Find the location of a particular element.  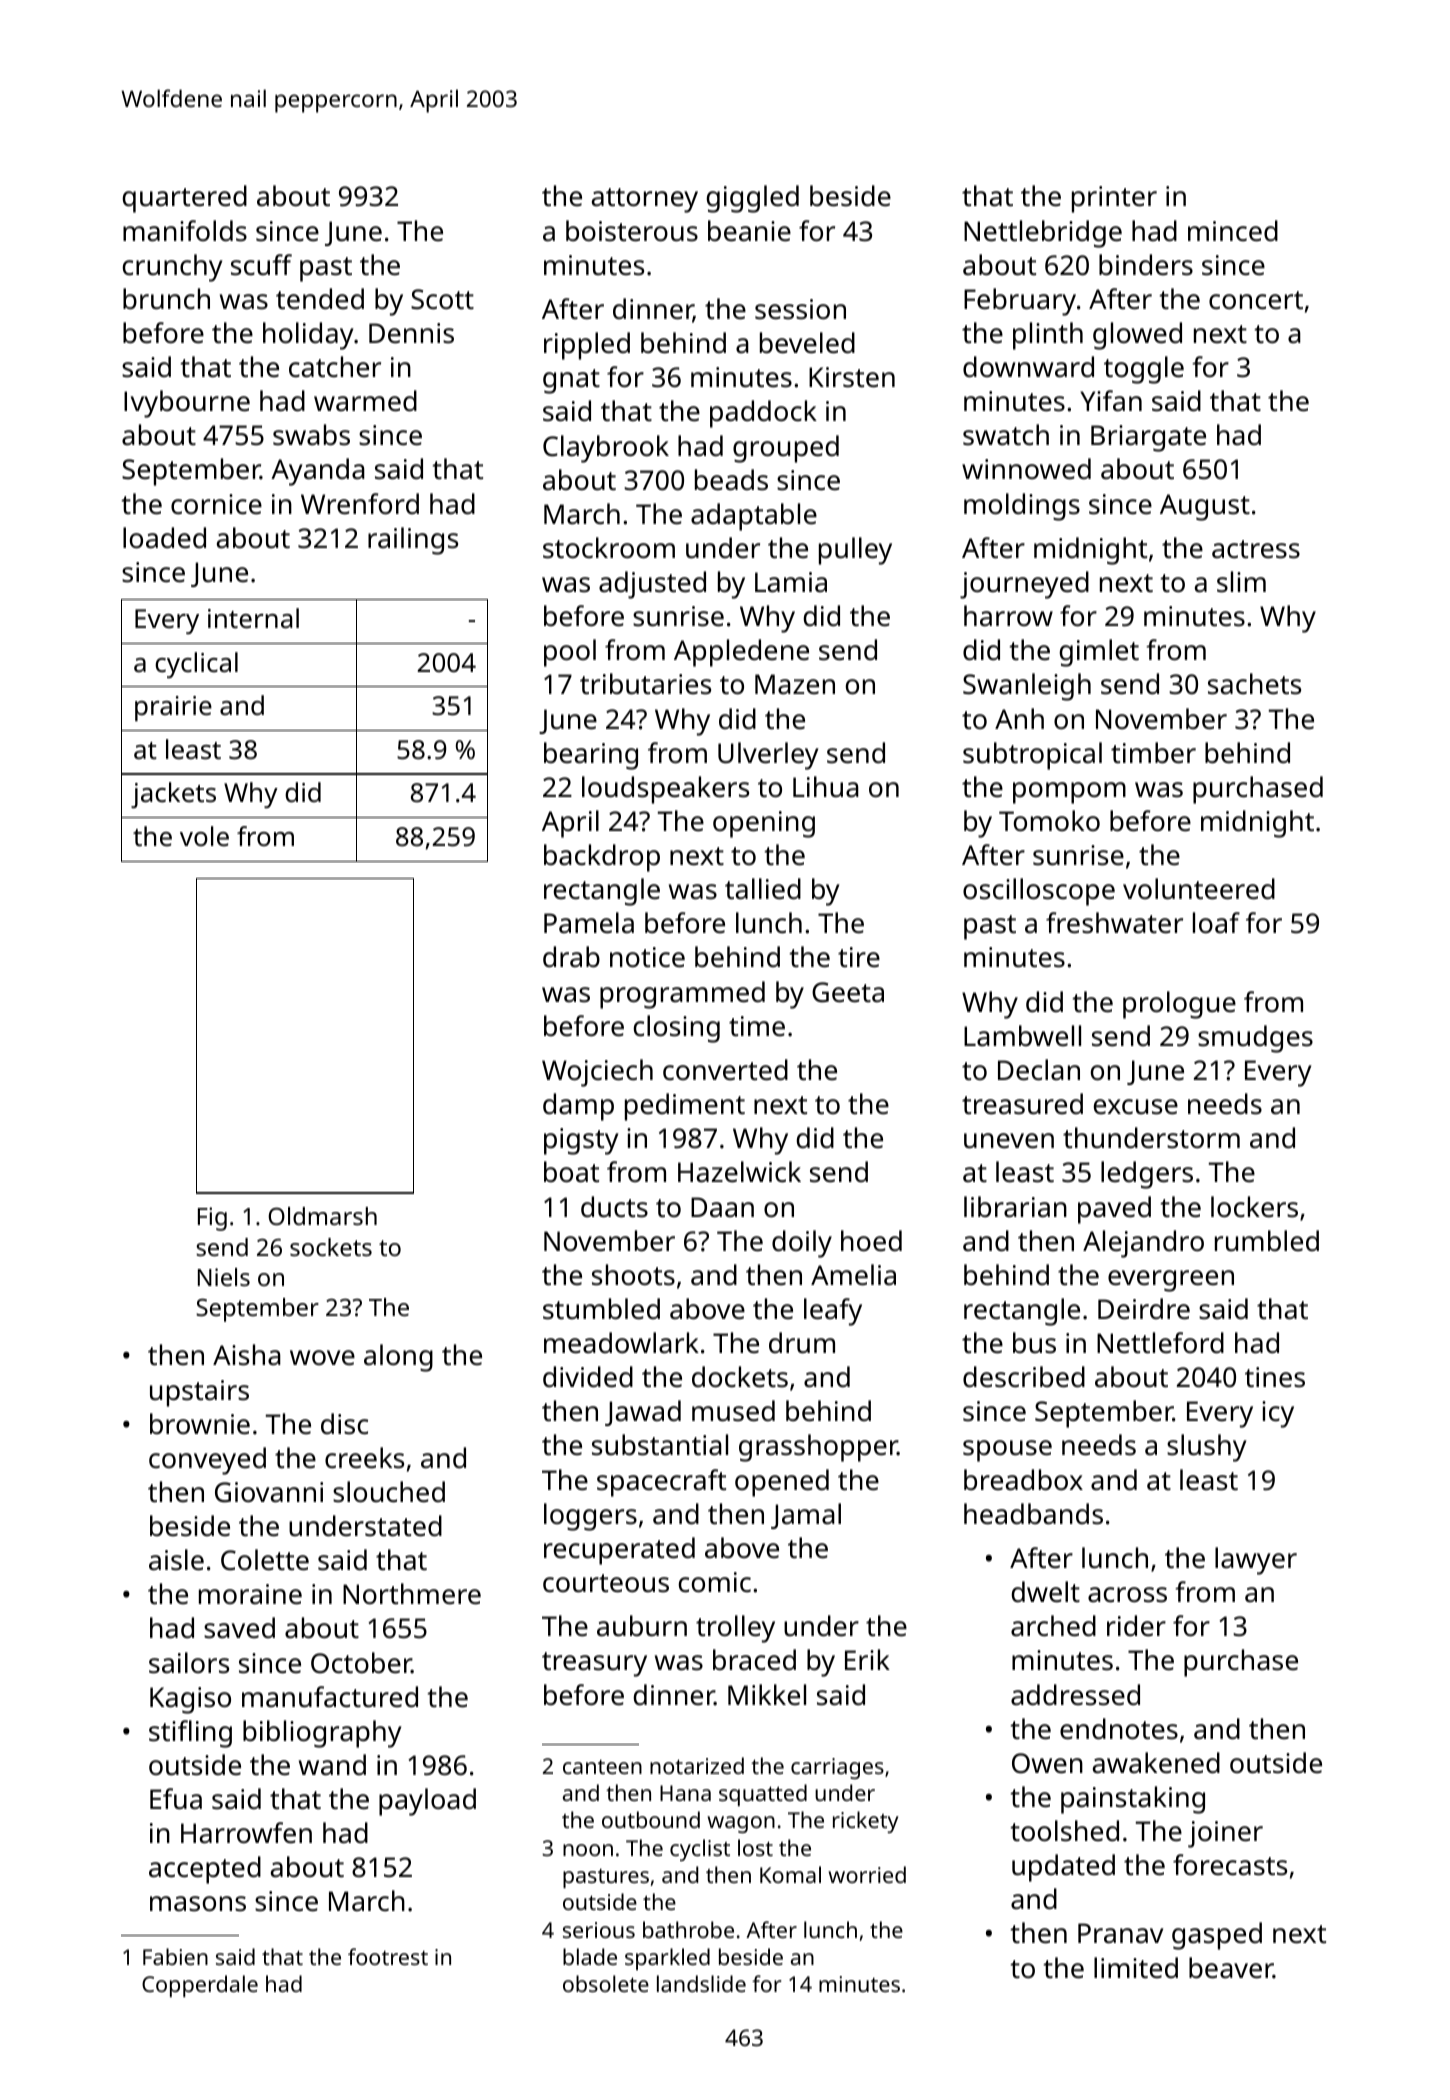

warmed is located at coordinates (365, 401).
